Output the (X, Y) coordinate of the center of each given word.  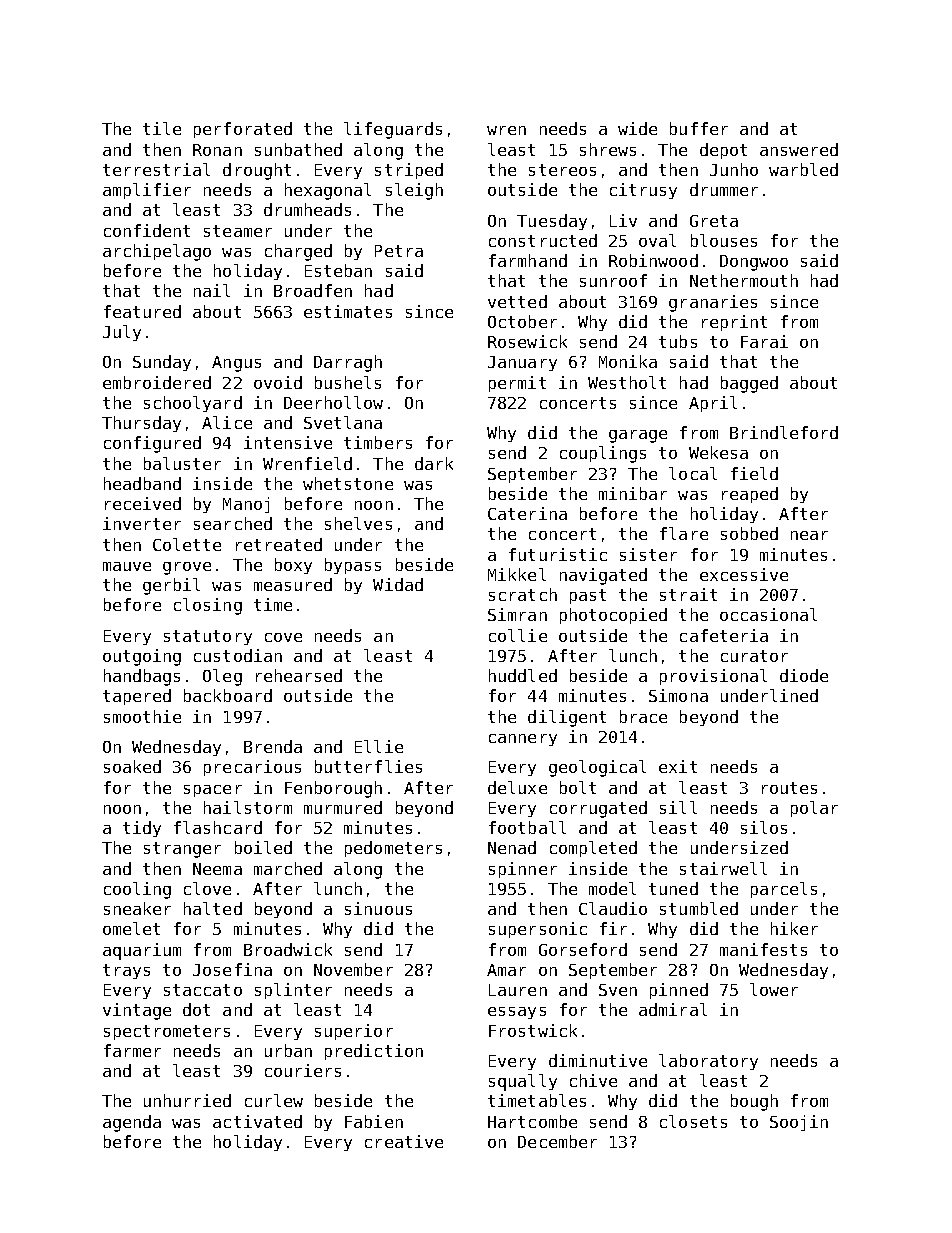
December (557, 1141)
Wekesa (718, 452)
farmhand (528, 260)
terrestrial (156, 169)
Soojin (799, 1123)
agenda (132, 1123)
